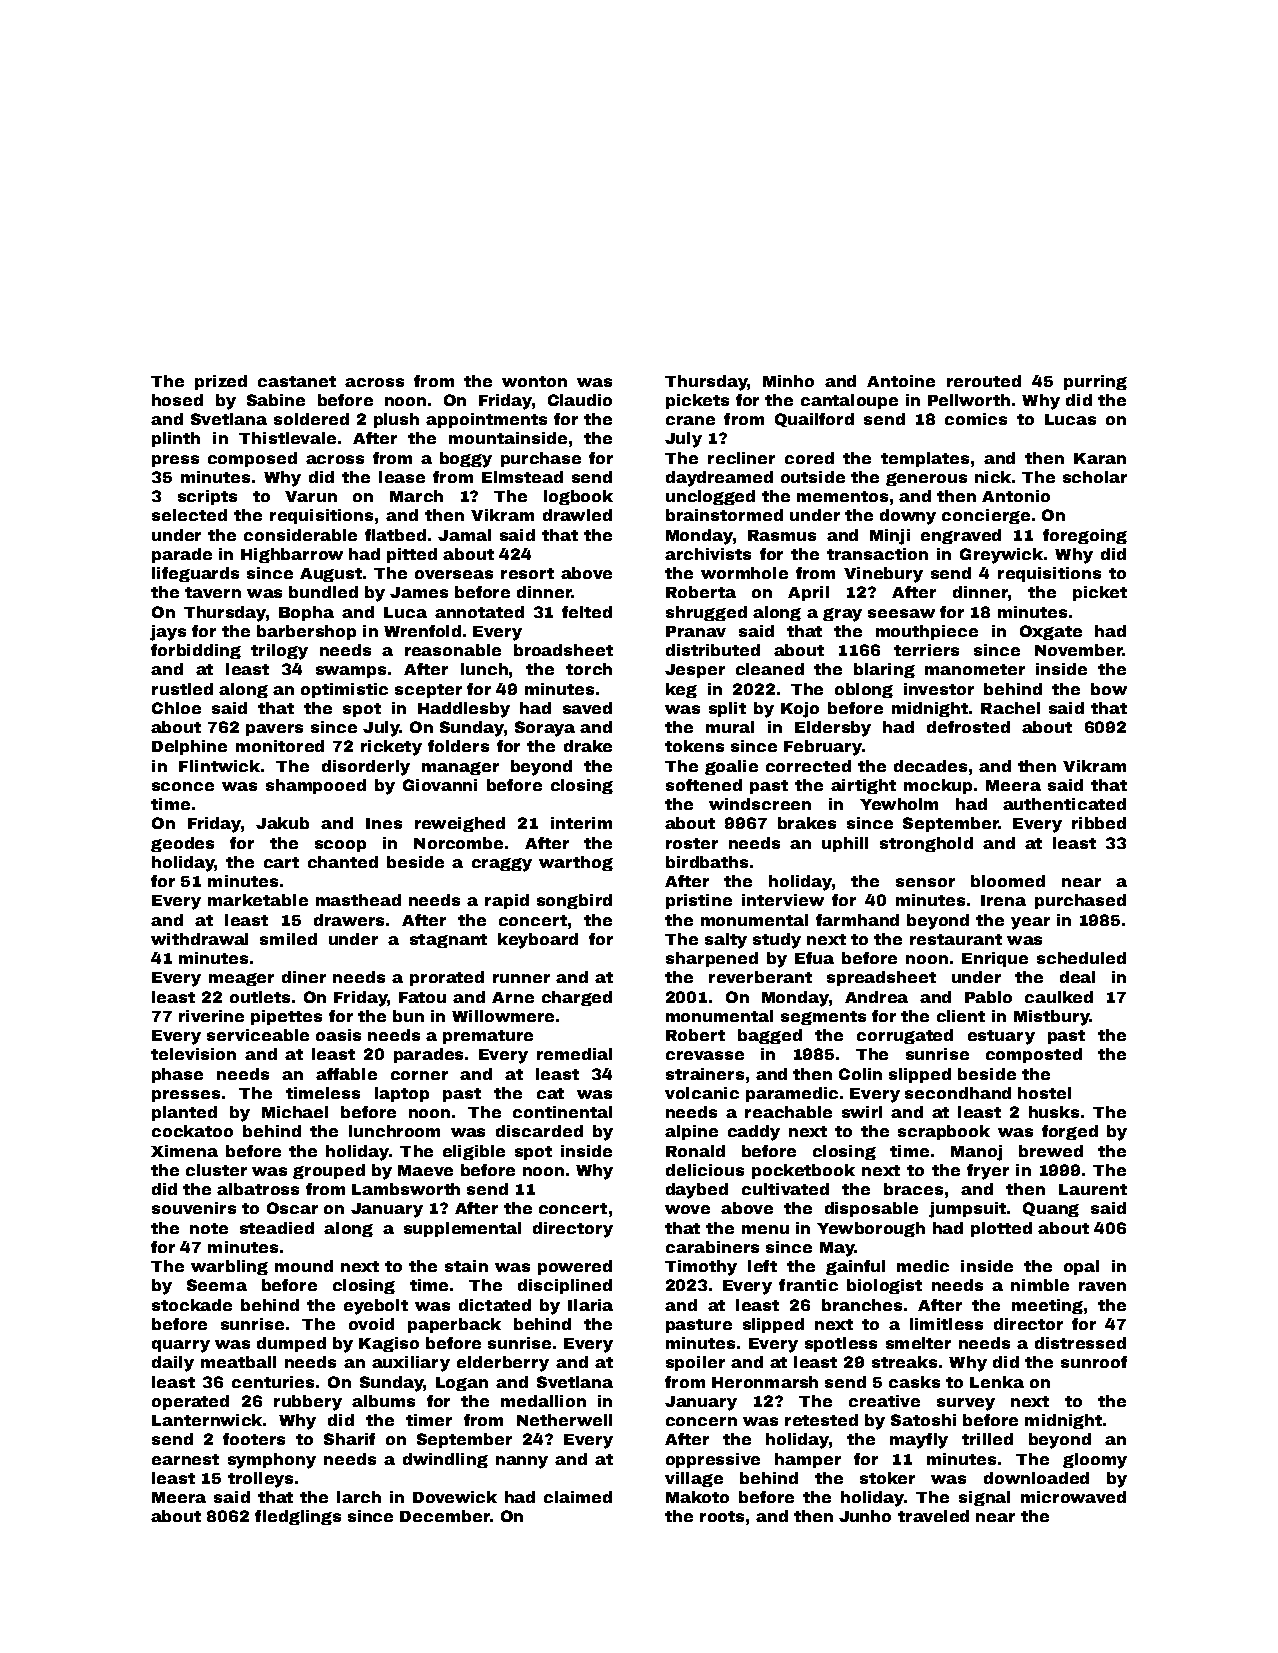 The image size is (1278, 1653). Describe the element at coordinates (933, 1516) in the document. I see `traveled` at that location.
